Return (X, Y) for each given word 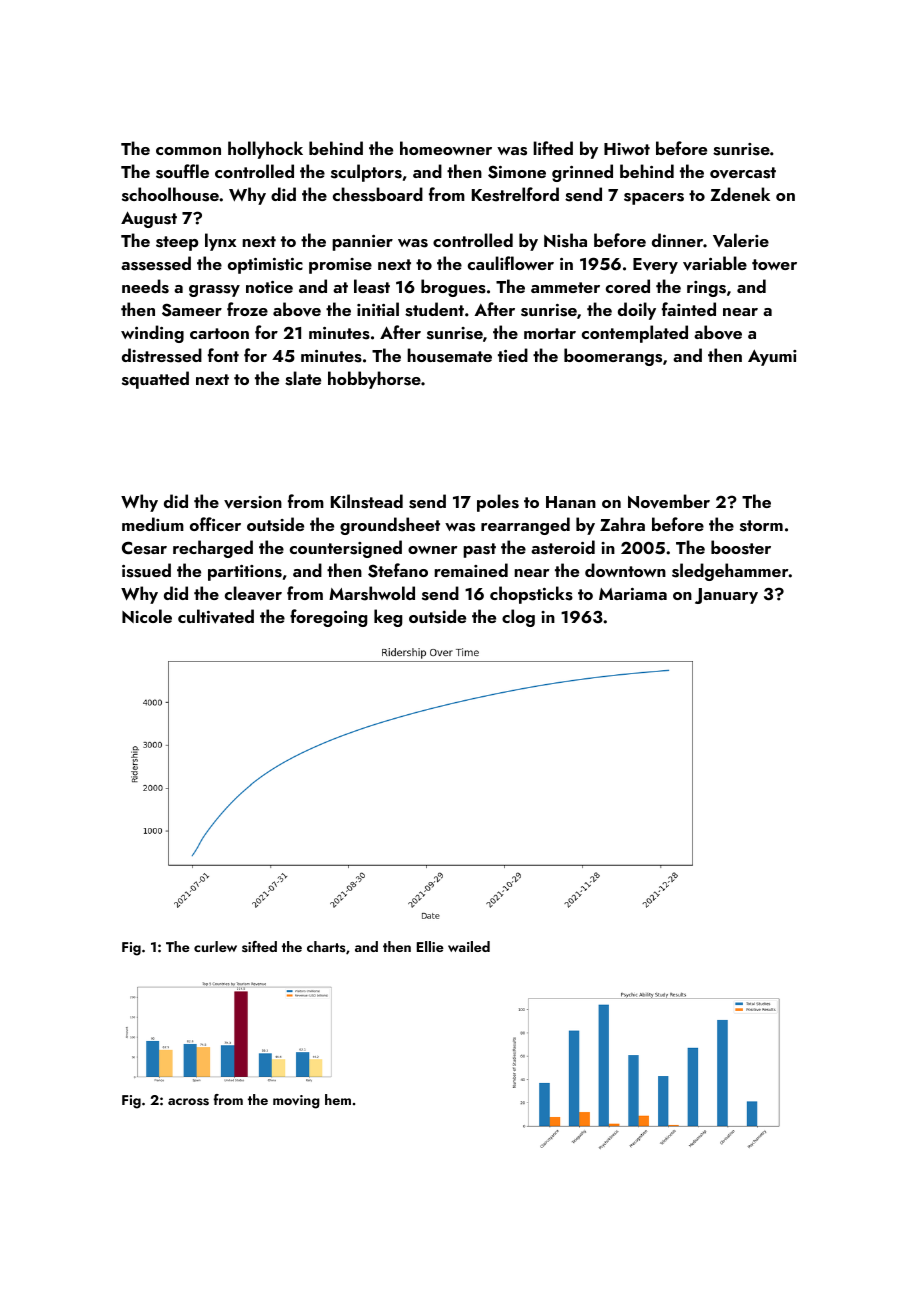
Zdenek (740, 194)
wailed (469, 946)
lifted (553, 148)
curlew (215, 946)
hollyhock (265, 150)
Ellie (430, 946)
